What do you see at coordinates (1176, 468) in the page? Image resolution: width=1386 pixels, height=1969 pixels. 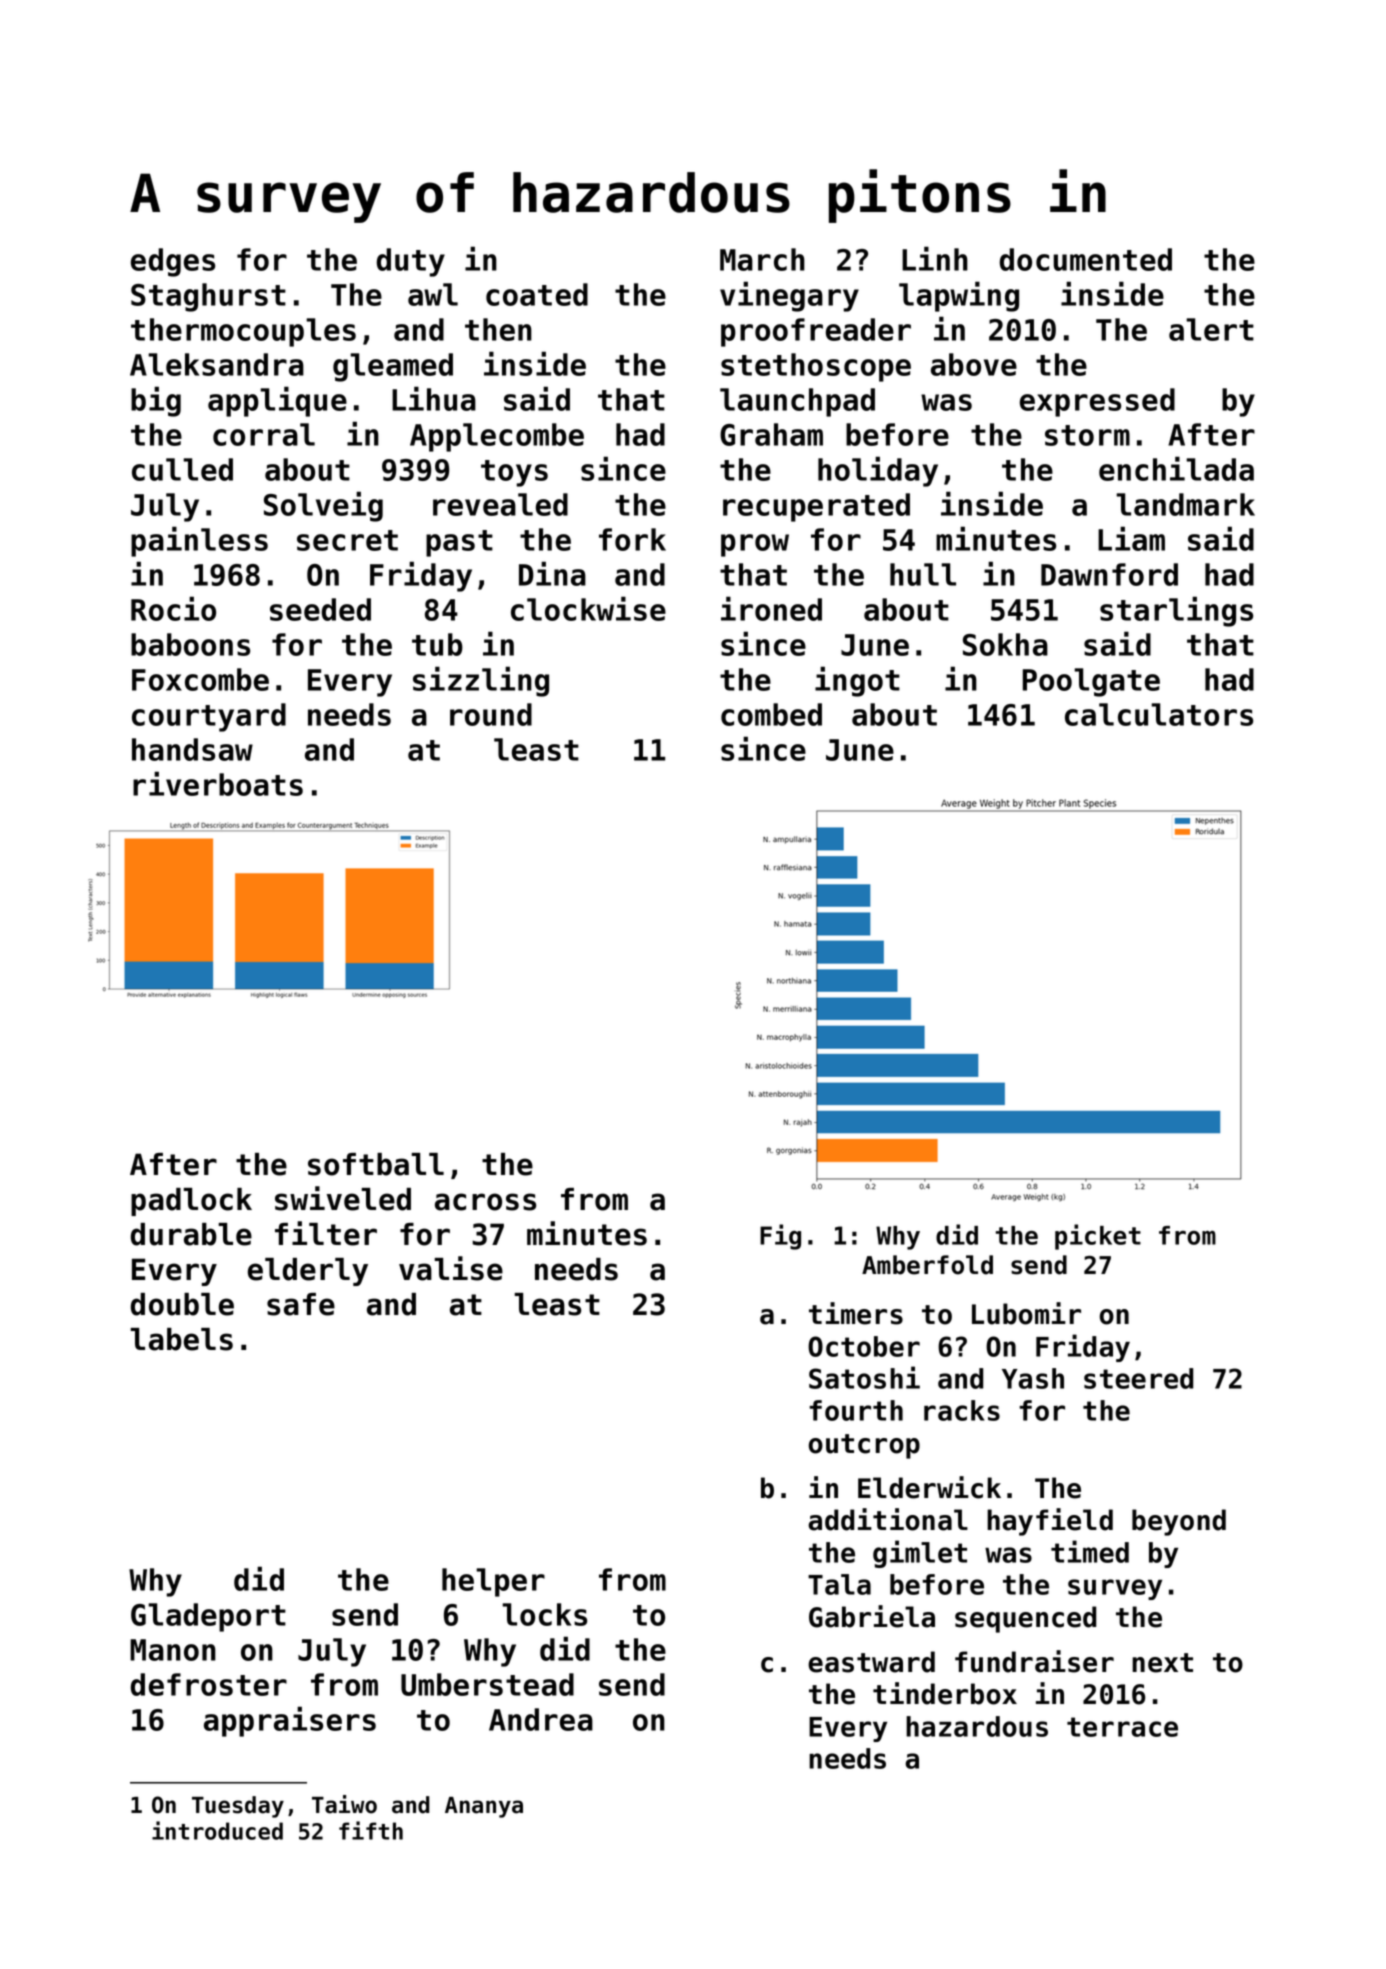 I see `enchilada` at bounding box center [1176, 468].
